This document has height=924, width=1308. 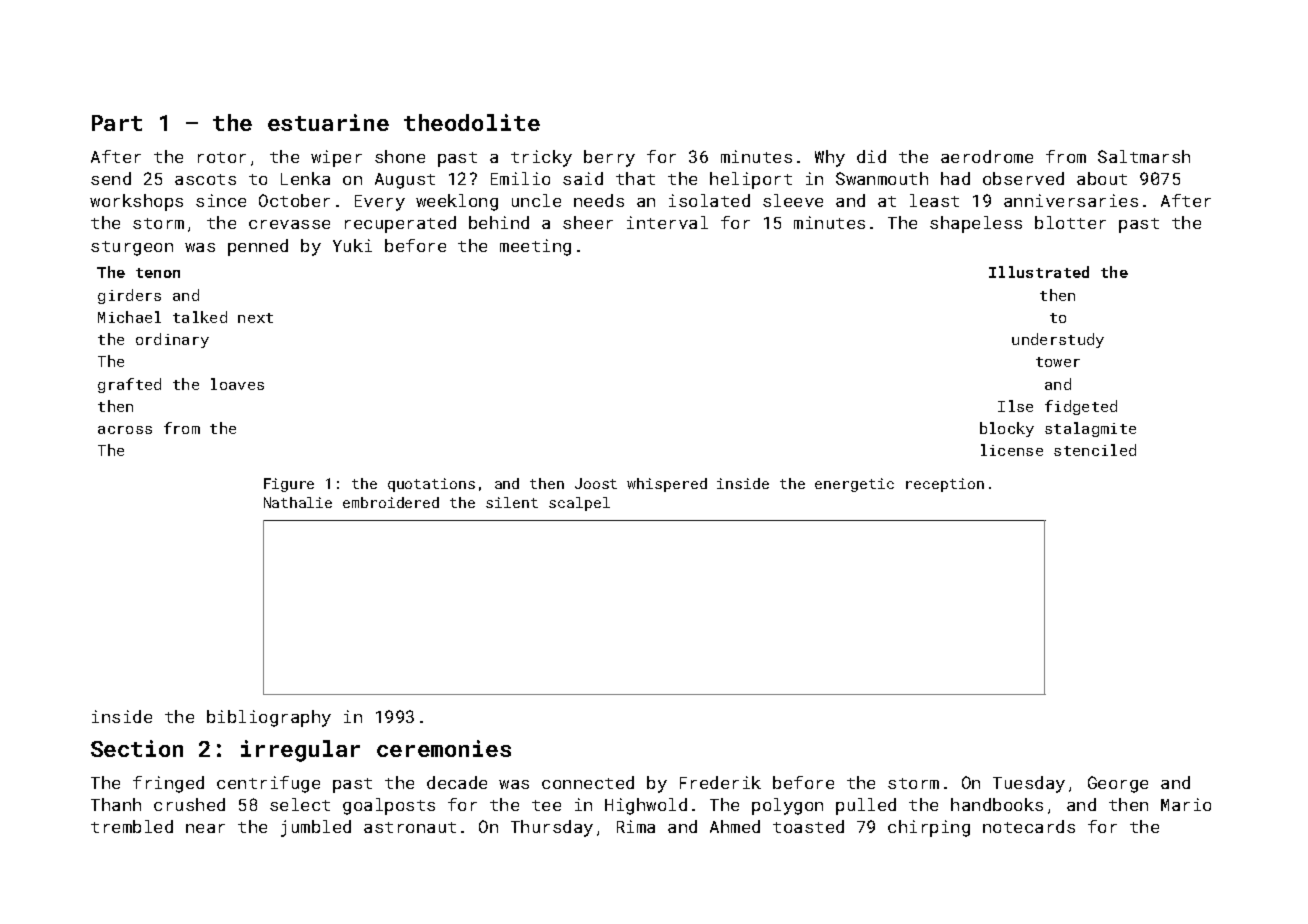 What do you see at coordinates (158, 273) in the document?
I see `tenon` at bounding box center [158, 273].
